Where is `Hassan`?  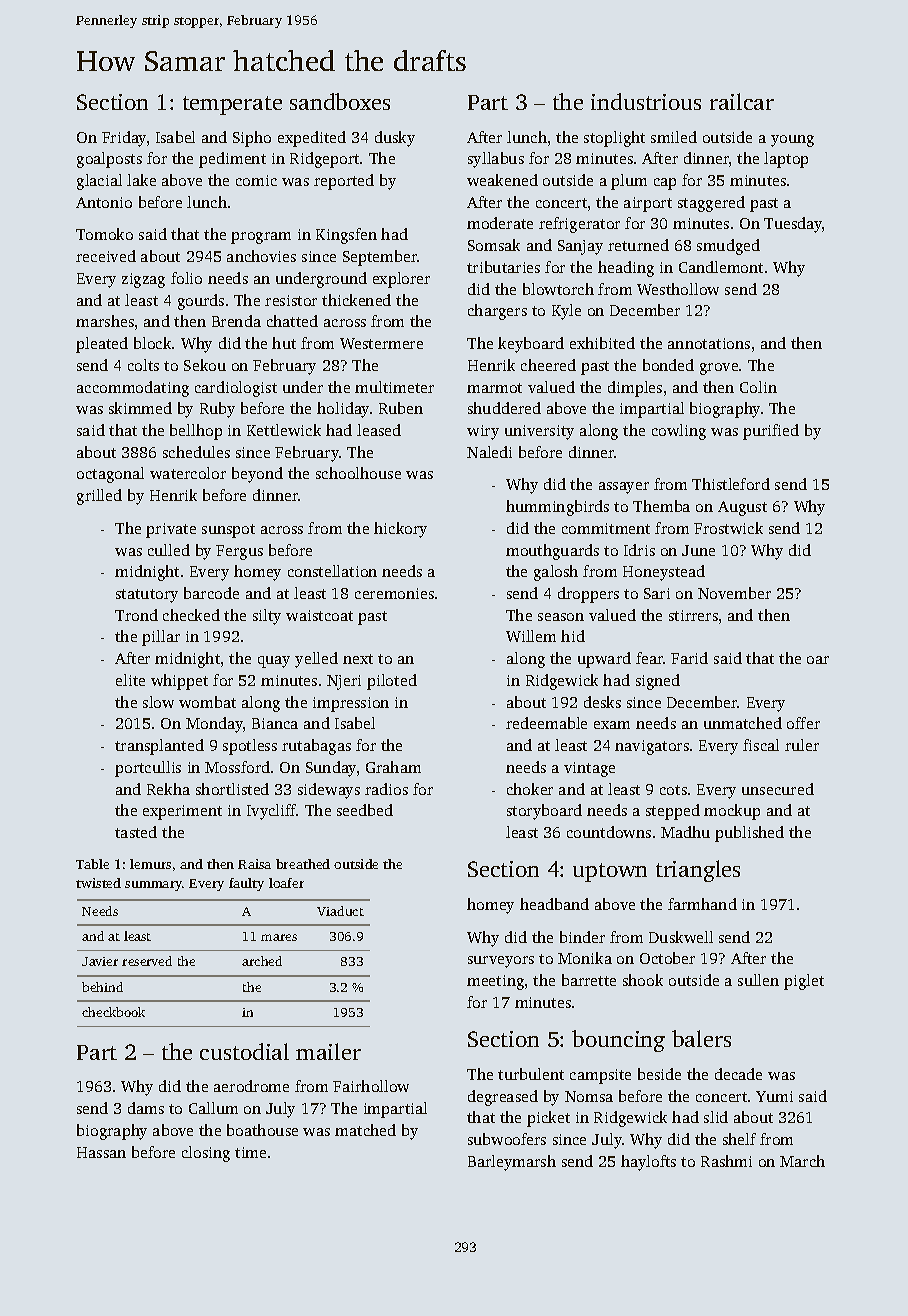
Hassan is located at coordinates (101, 1152).
